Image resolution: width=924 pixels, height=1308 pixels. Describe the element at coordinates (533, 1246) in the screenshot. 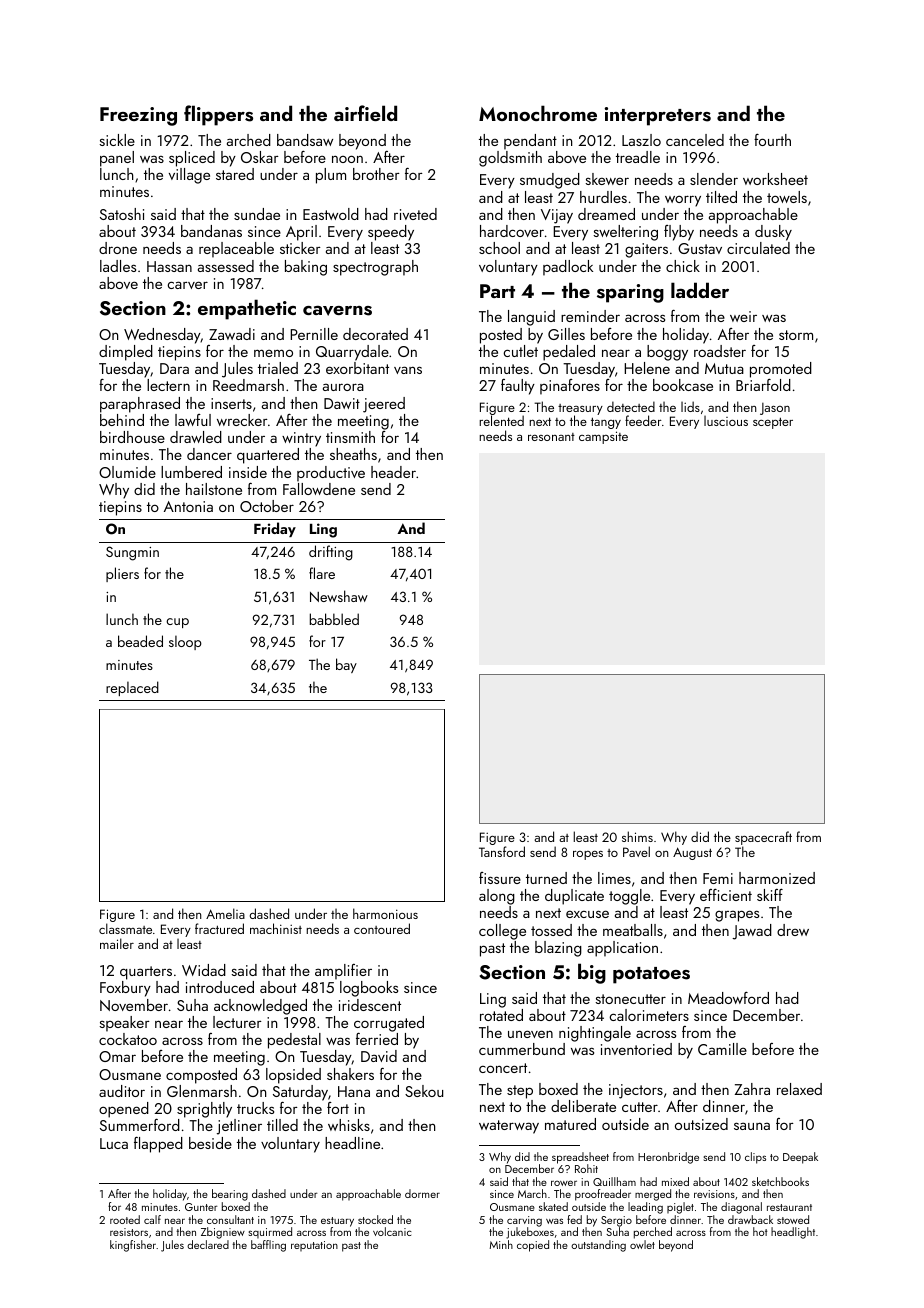

I see `copied` at that location.
